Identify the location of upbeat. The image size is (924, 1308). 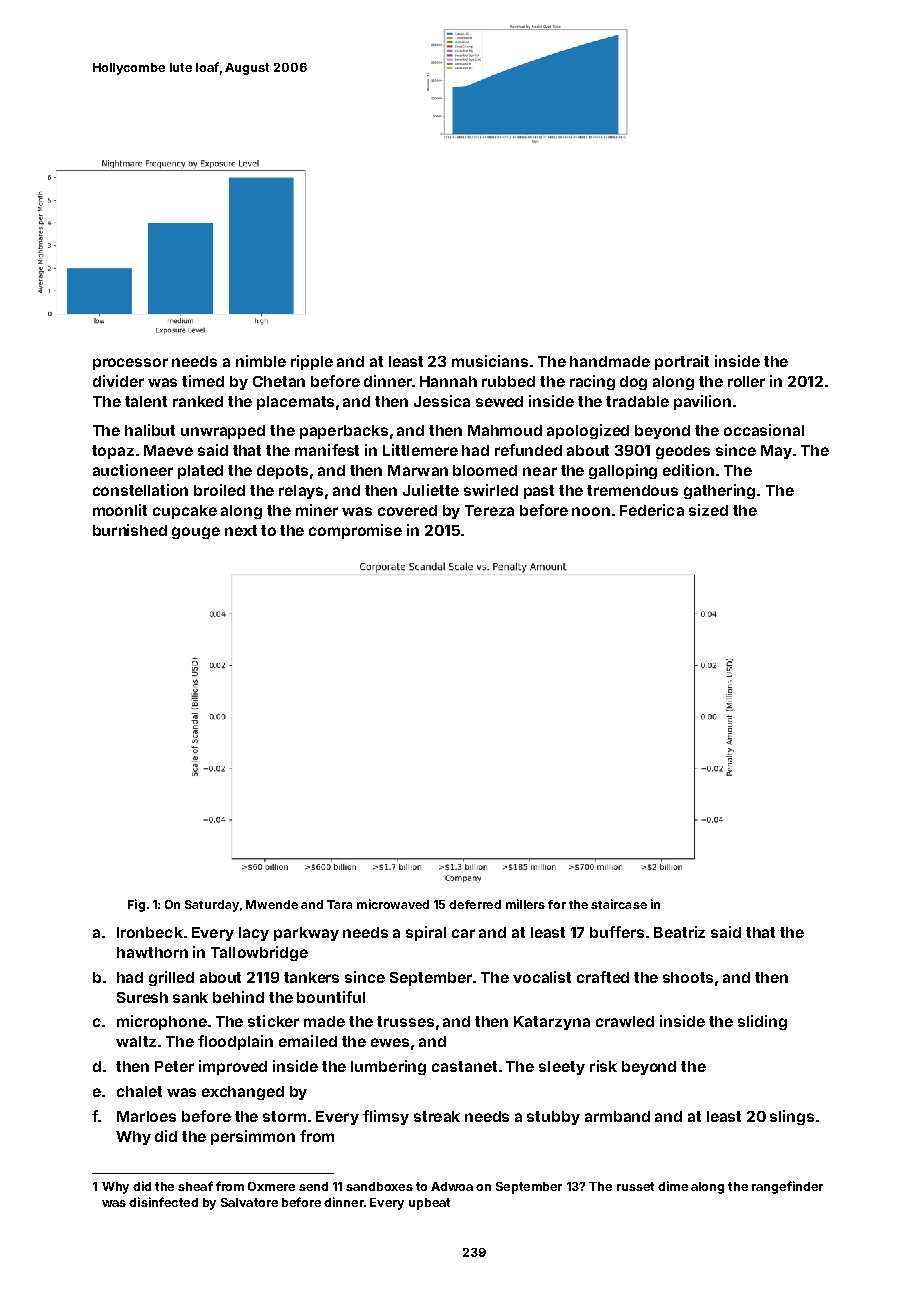
(429, 1204).
